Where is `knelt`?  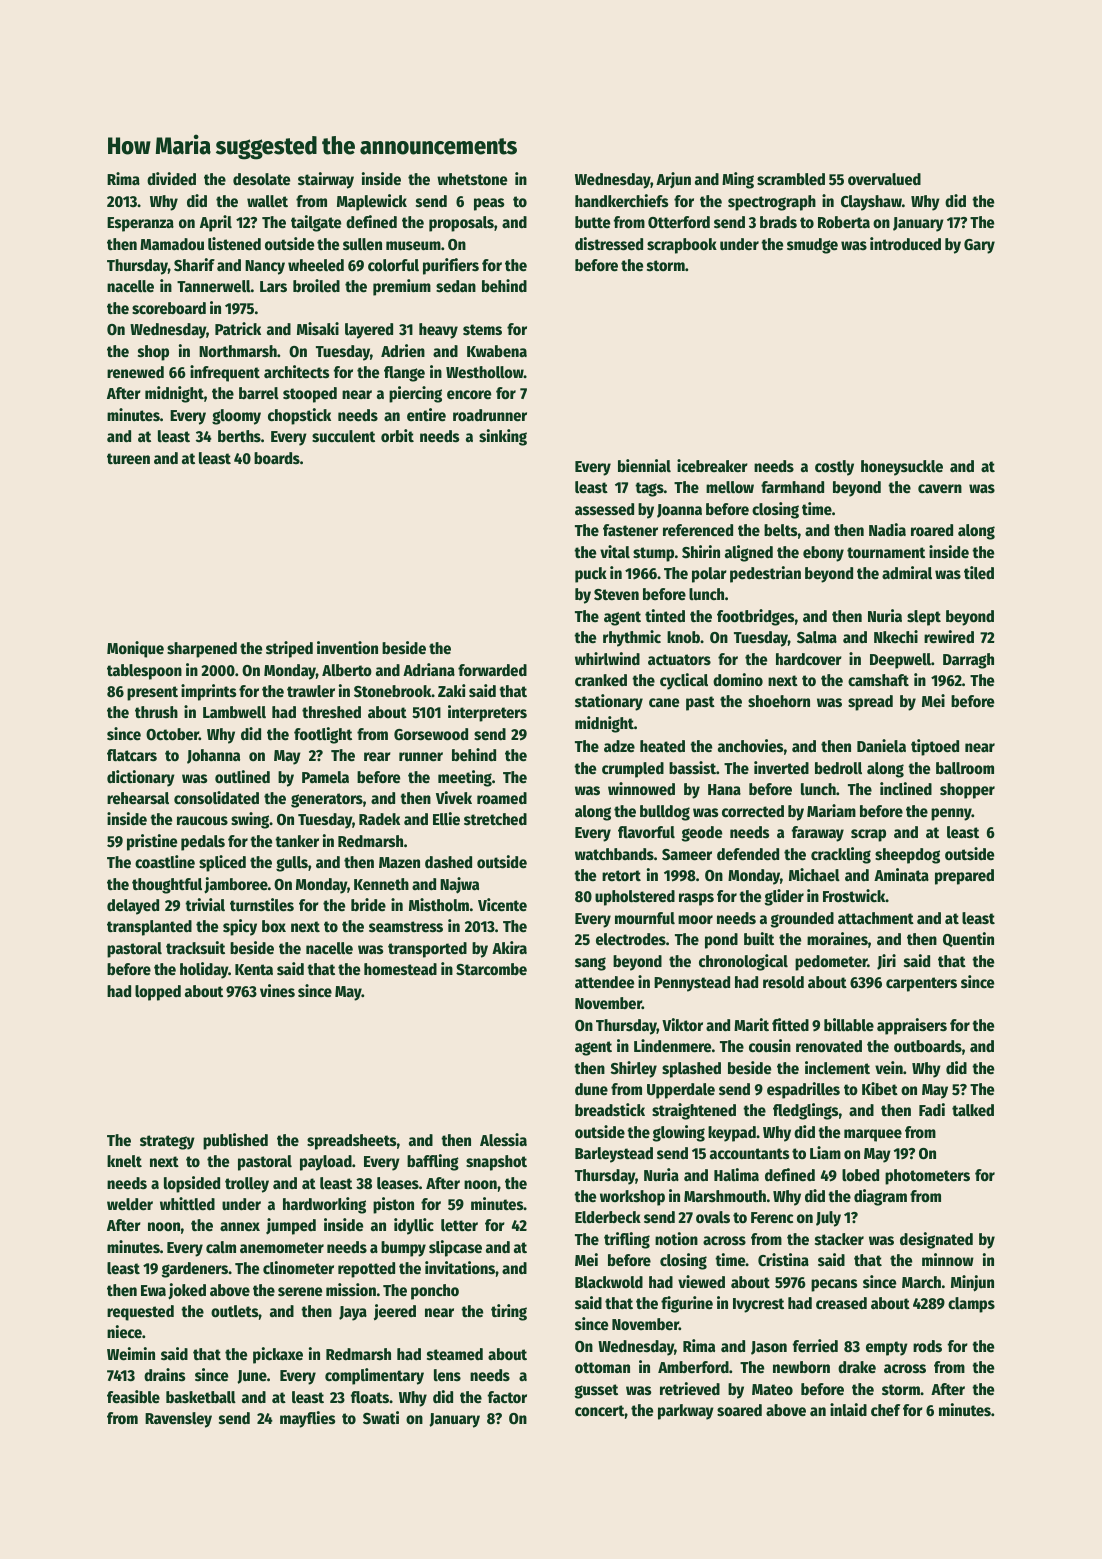 knelt is located at coordinates (124, 1161).
